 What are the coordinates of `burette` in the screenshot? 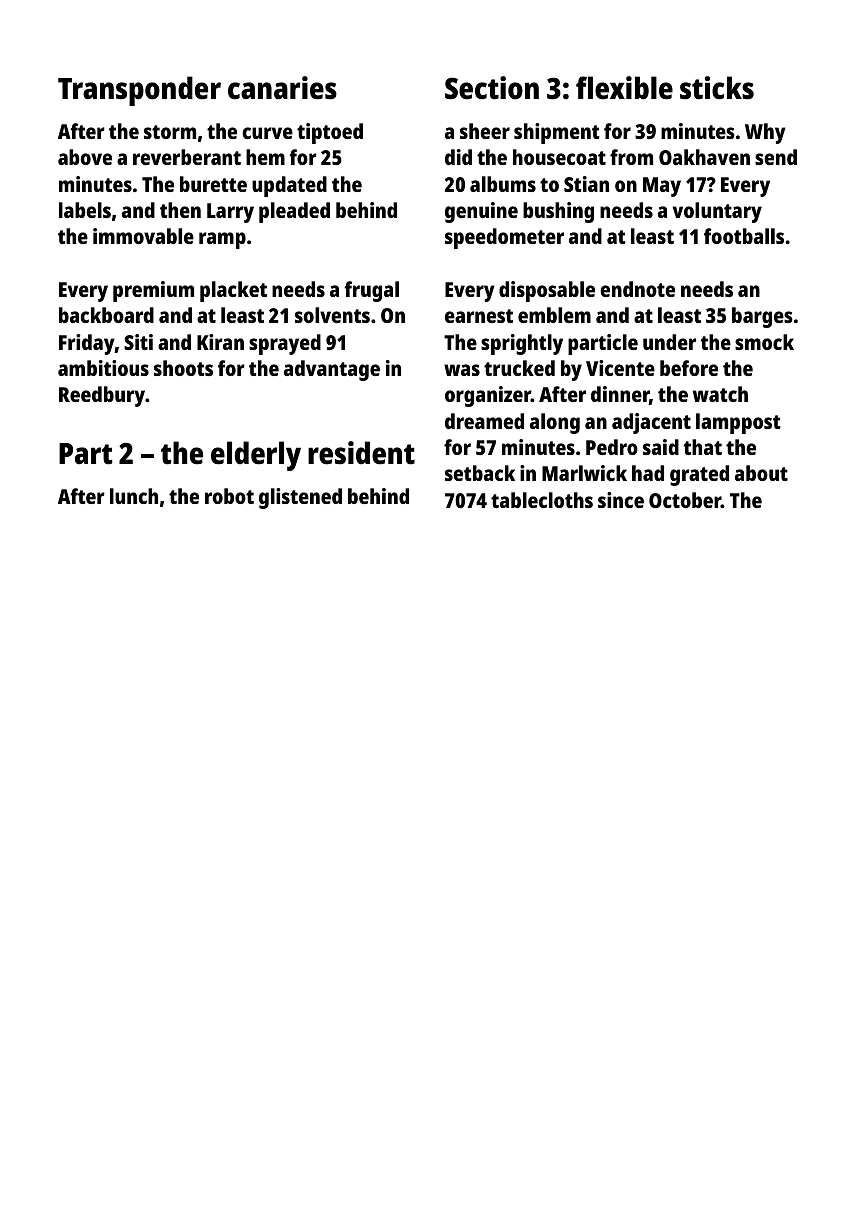 It's located at (213, 184).
